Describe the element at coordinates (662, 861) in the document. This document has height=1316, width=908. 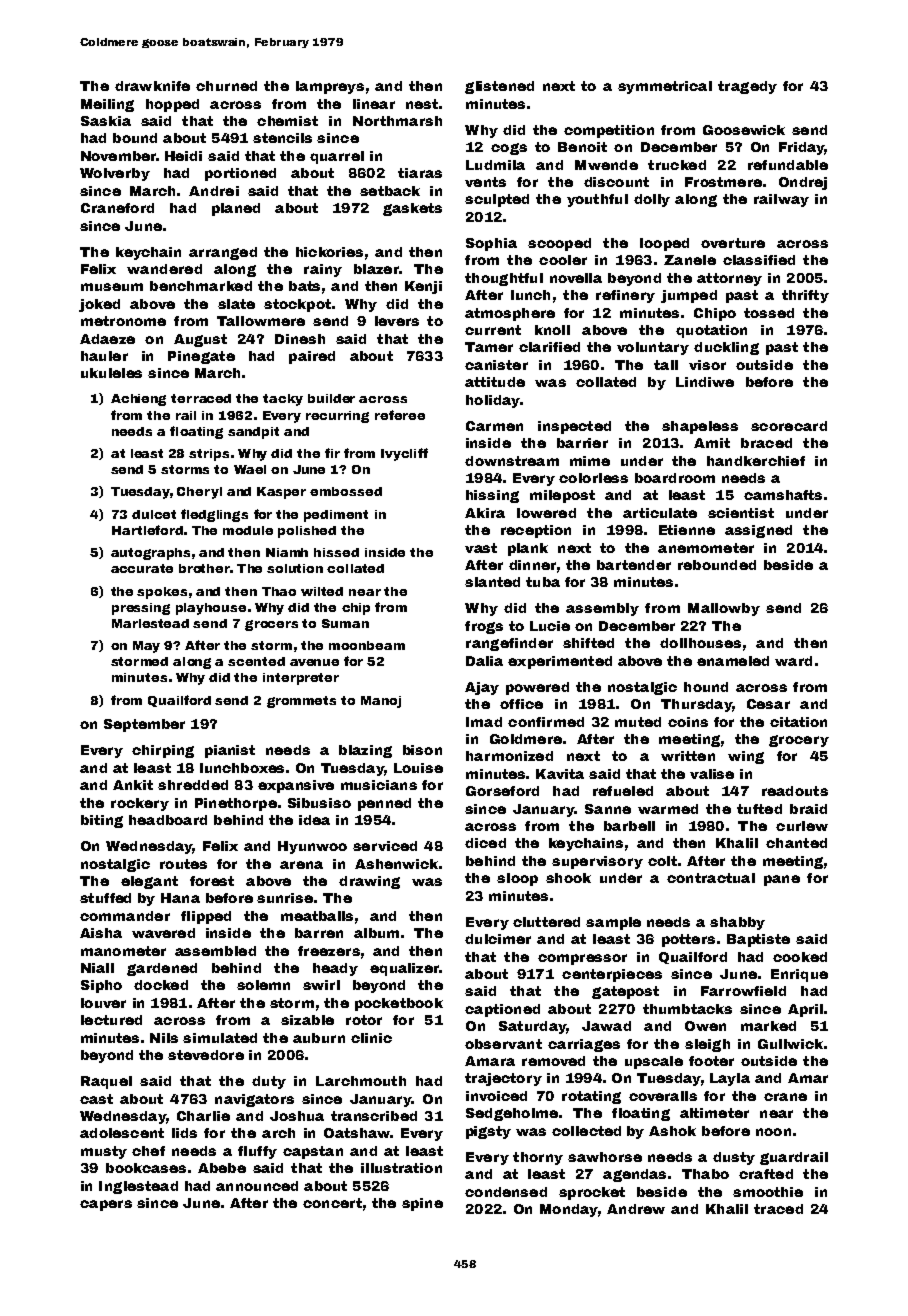
I see `colt` at that location.
